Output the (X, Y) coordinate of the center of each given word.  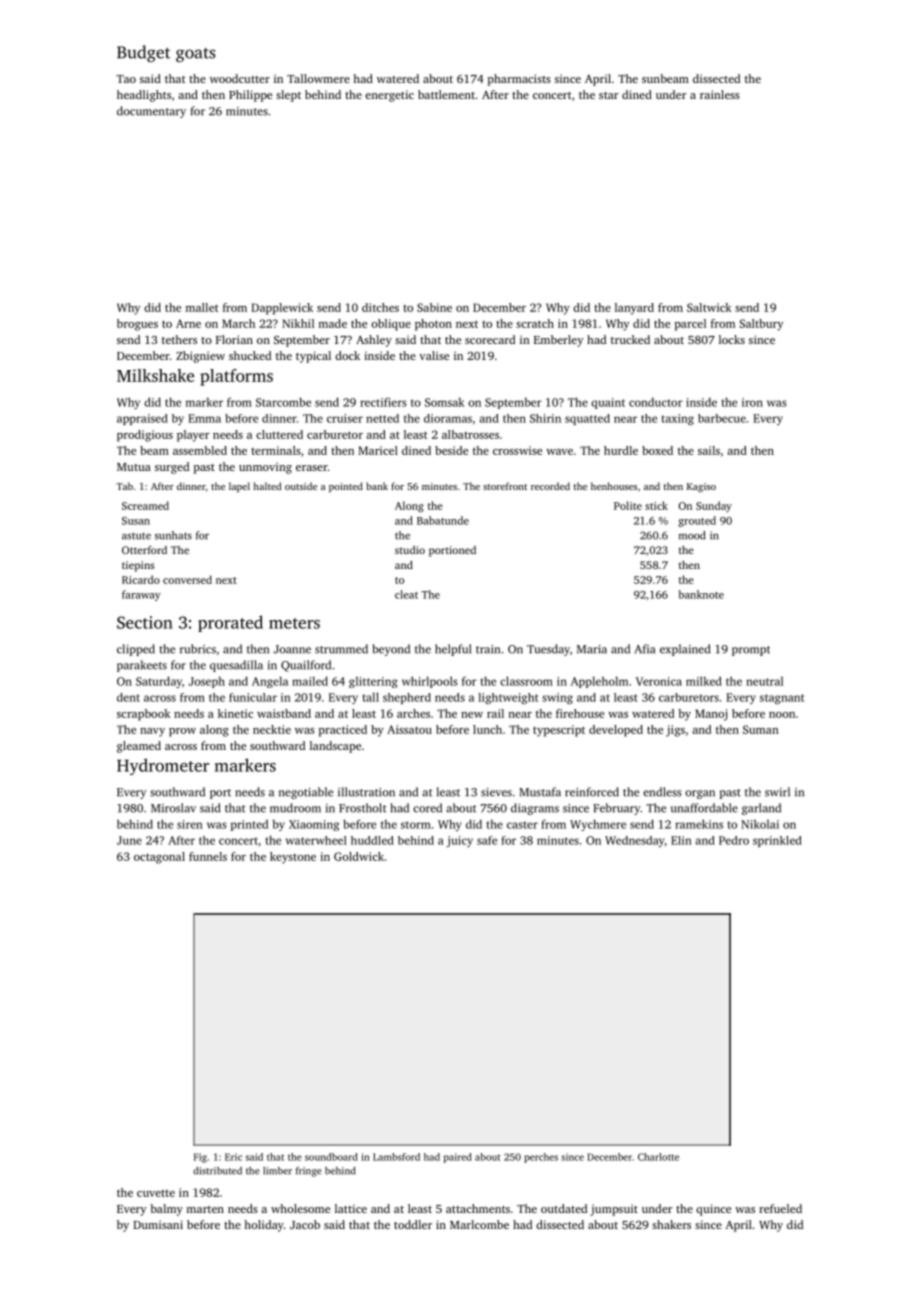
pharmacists (519, 80)
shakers (671, 1224)
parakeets (142, 666)
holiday (264, 1226)
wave (559, 452)
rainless (720, 94)
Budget (143, 53)
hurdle (621, 450)
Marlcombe (479, 1224)
